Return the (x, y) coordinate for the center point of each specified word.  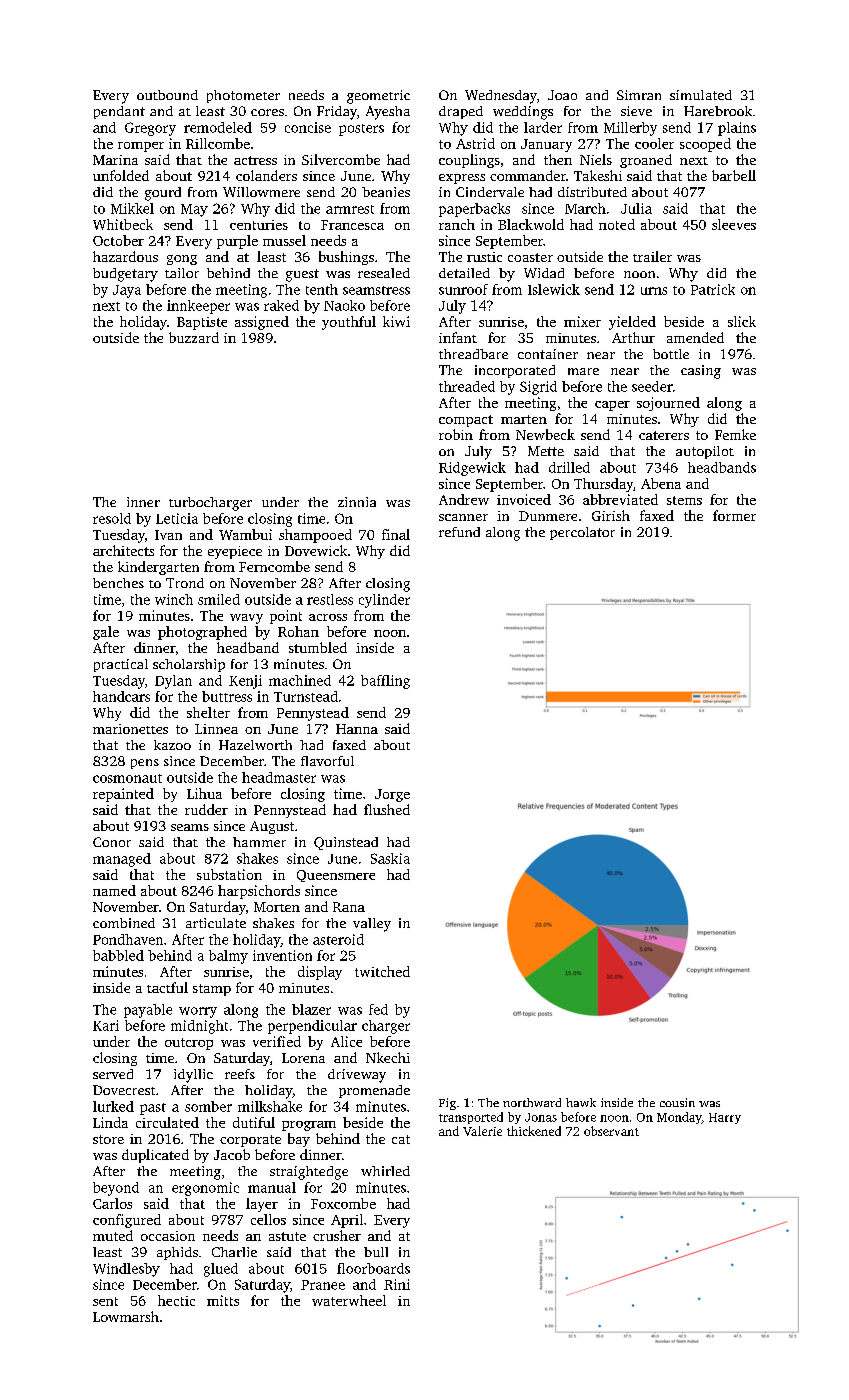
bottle (671, 354)
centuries (259, 225)
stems (684, 500)
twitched (382, 971)
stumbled (318, 647)
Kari (106, 1025)
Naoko (344, 305)
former (734, 515)
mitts (223, 1300)
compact (466, 421)
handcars (121, 696)
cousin (677, 1102)
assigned (262, 323)
